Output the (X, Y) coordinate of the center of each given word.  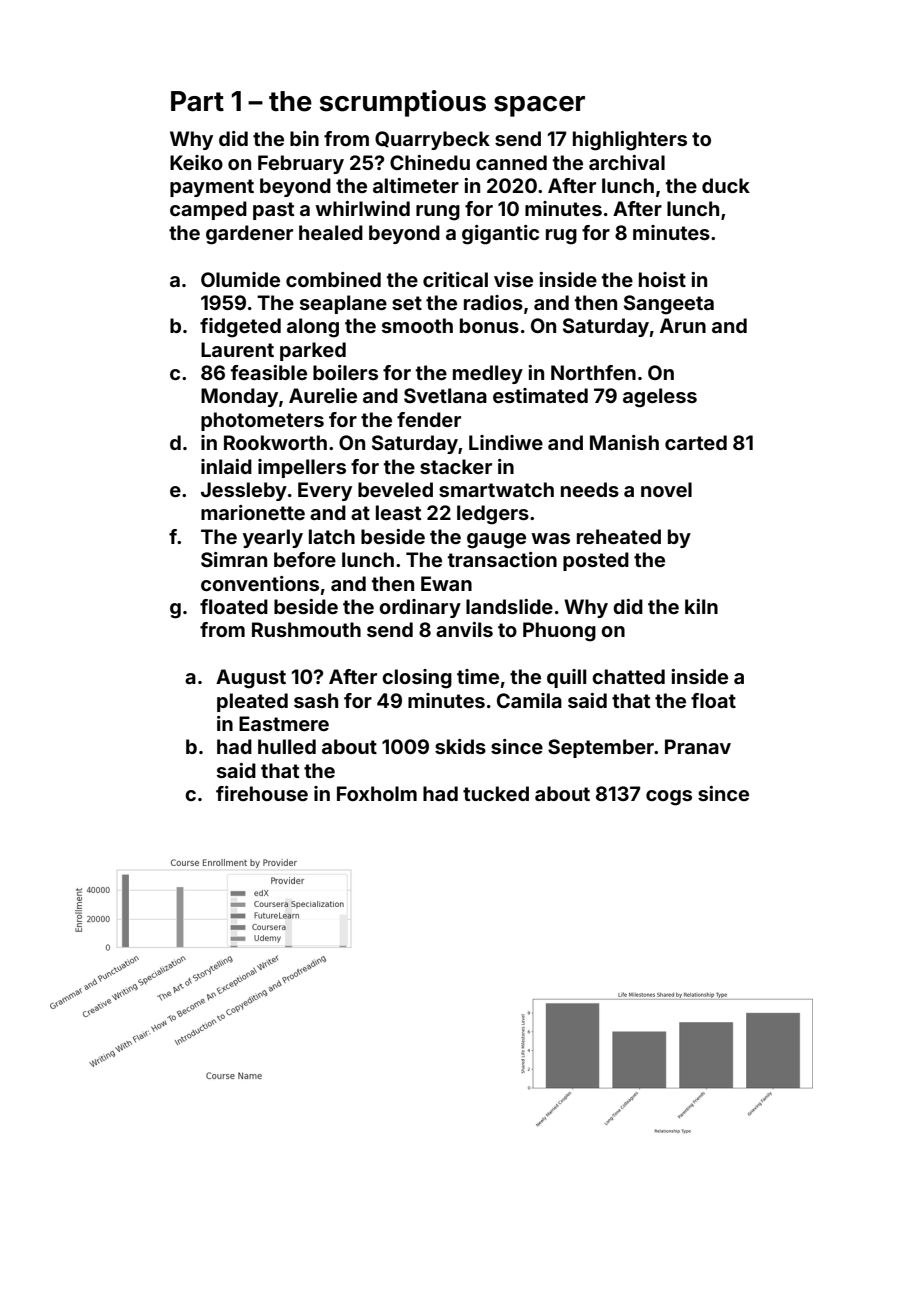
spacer (539, 106)
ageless (660, 398)
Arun (683, 325)
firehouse (262, 793)
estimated (540, 395)
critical (455, 279)
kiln (701, 606)
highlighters (630, 141)
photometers (262, 421)
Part (197, 101)
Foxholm (377, 793)
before (305, 559)
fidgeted (240, 328)
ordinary (420, 608)
